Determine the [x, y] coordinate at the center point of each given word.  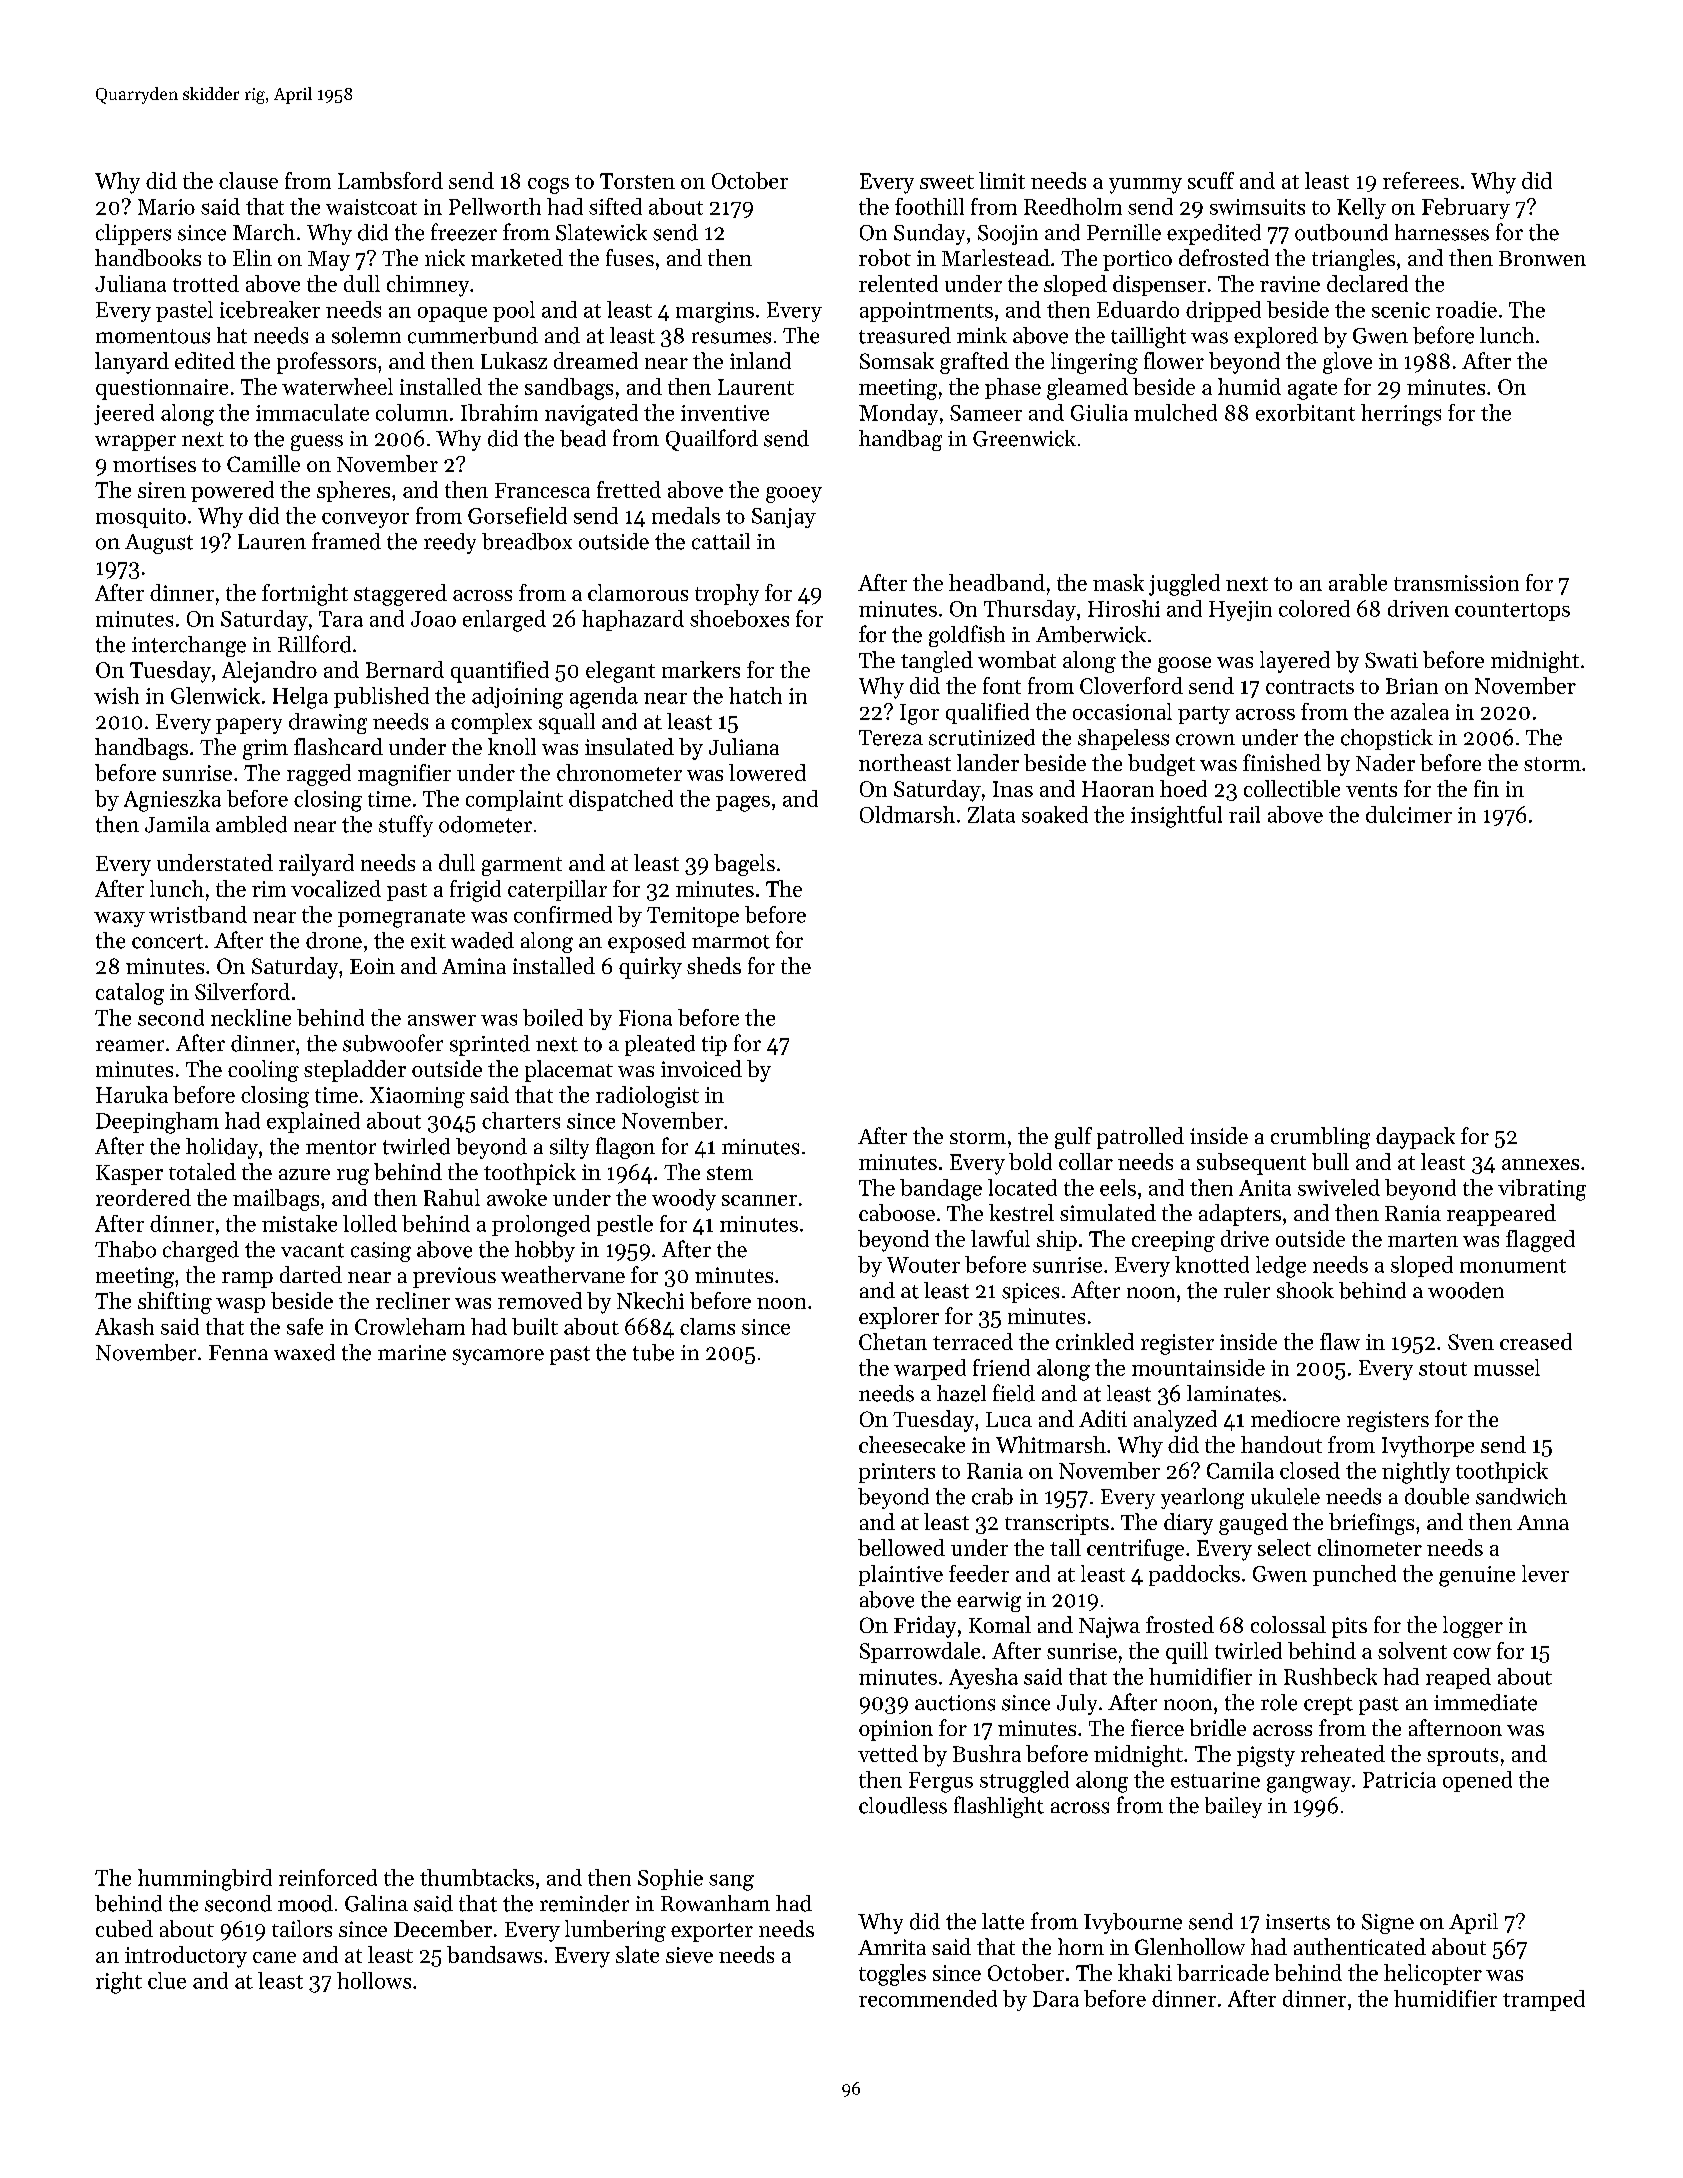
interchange [189, 646]
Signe [1388, 1924]
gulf [1073, 1138]
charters [521, 1120]
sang [731, 1882]
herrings [1401, 415]
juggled [1184, 585]
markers [701, 669]
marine [412, 1353]
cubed [124, 1928]
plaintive [901, 1575]
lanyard [132, 363]
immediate [1485, 1702]
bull [1330, 1161]
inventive [725, 413]
